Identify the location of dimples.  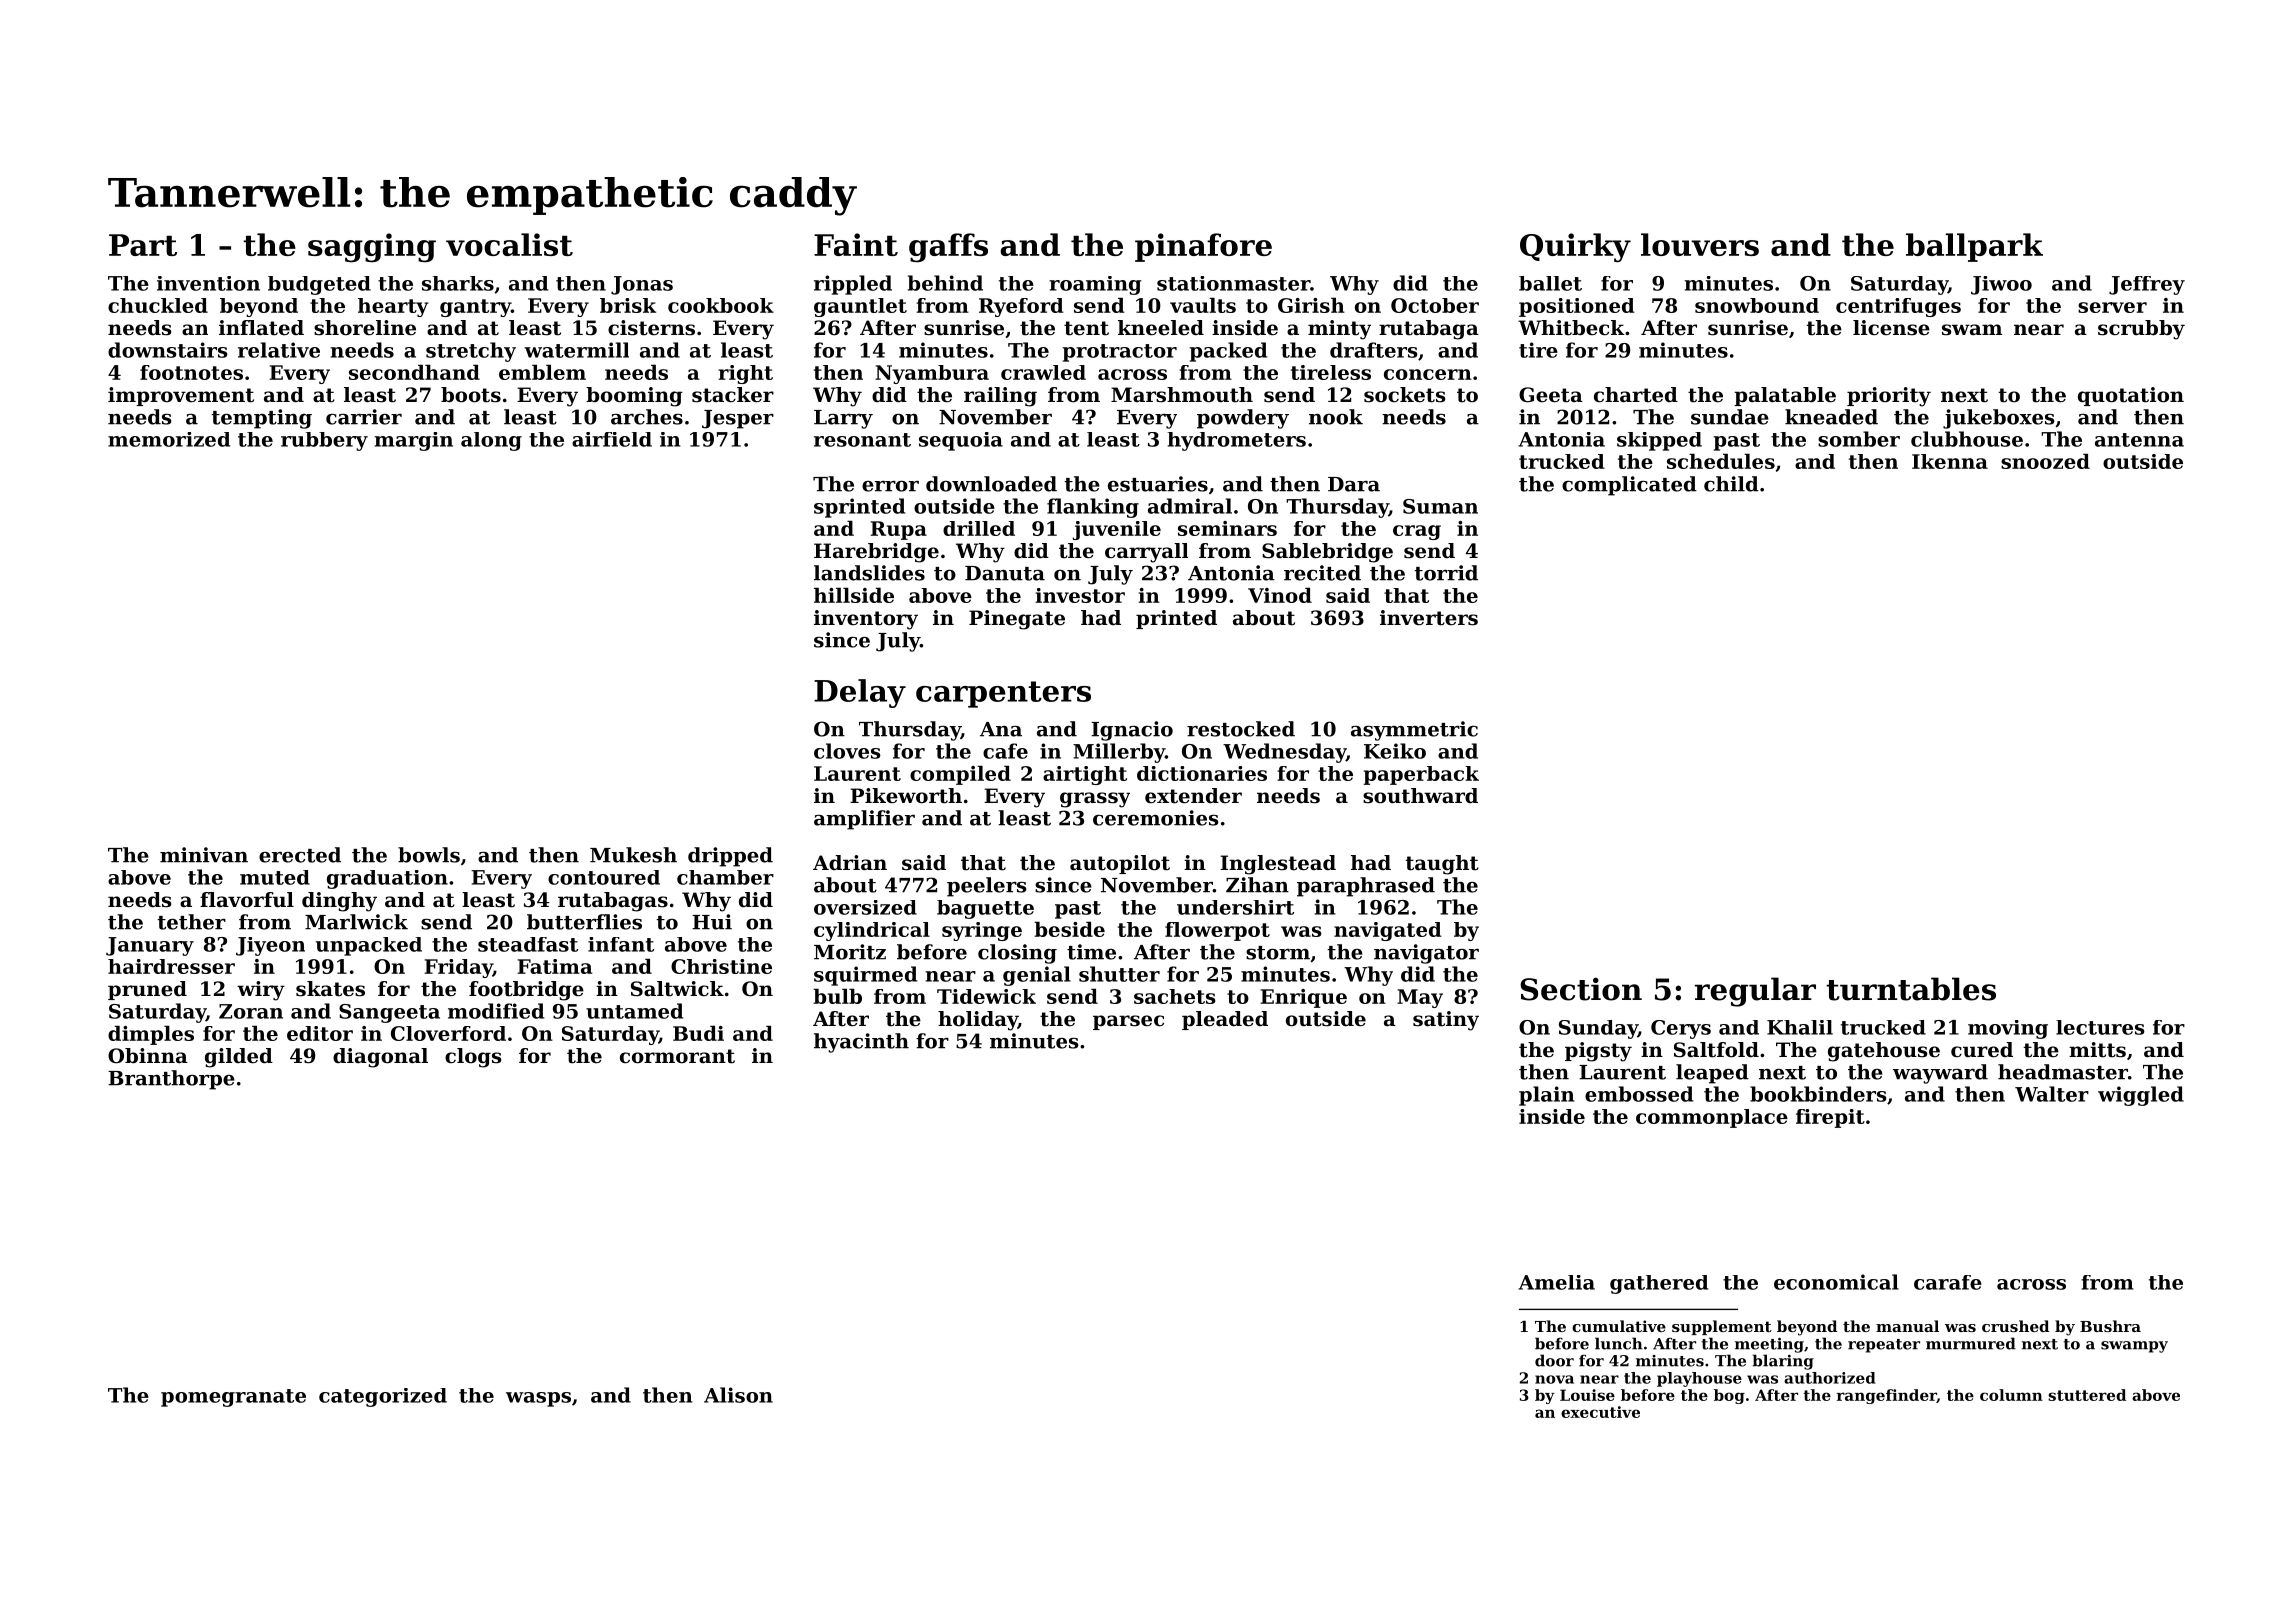
(151, 1035).
